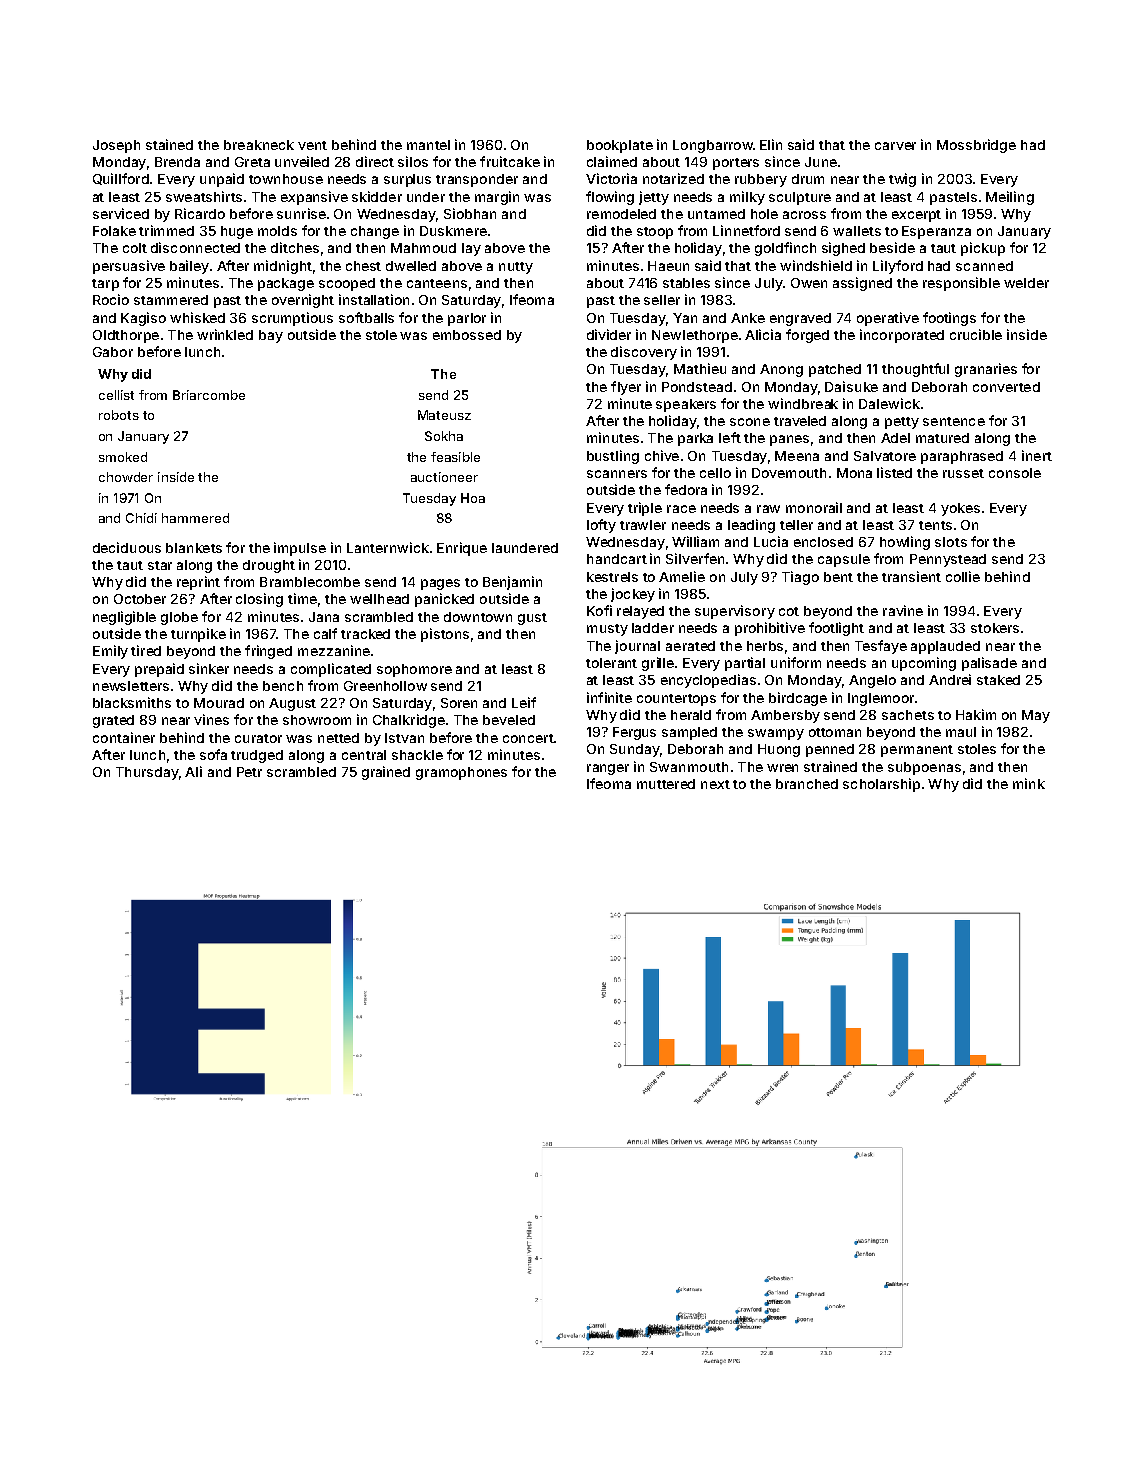 The image size is (1146, 1483). What do you see at coordinates (908, 715) in the image?
I see `sachets` at bounding box center [908, 715].
